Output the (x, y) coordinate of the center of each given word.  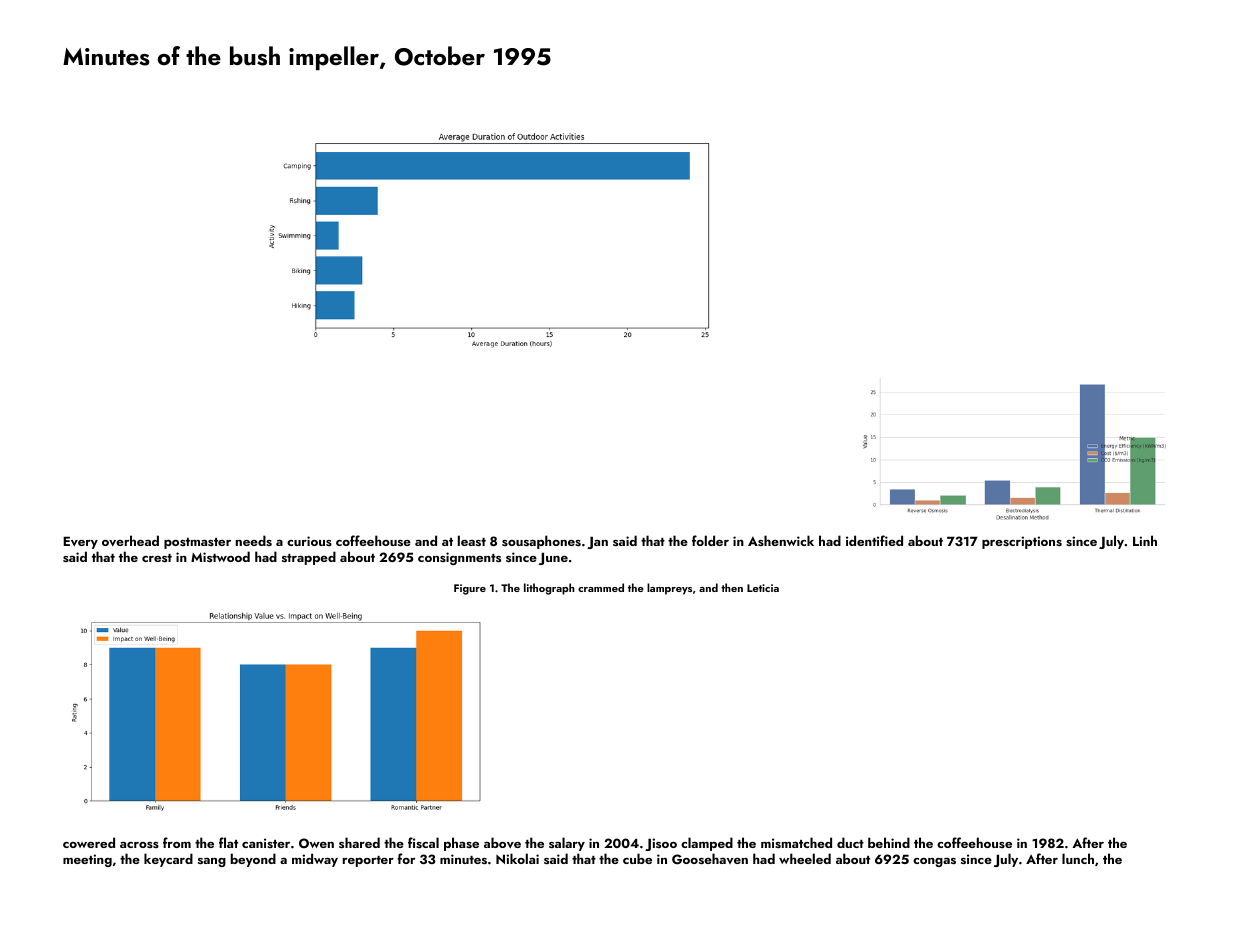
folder (710, 540)
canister (266, 843)
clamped (707, 844)
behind (889, 842)
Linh (1145, 540)
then (732, 587)
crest (157, 558)
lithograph (549, 589)
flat (228, 842)
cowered (89, 842)
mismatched (796, 842)
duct (850, 842)
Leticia (763, 588)
